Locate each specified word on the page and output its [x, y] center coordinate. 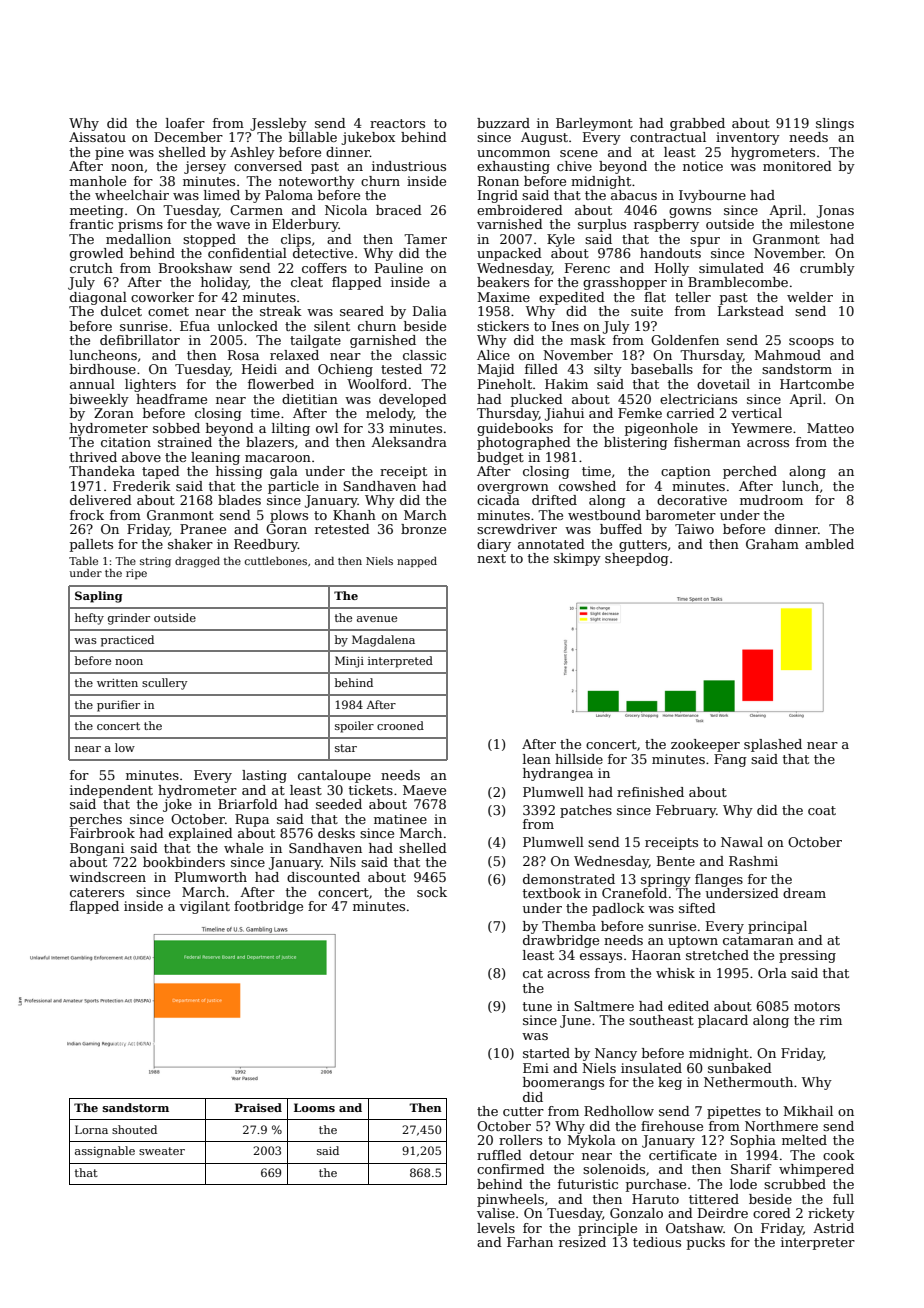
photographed [524, 443]
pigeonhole [661, 429]
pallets [91, 545]
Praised [258, 1107]
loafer [185, 123]
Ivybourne [712, 196]
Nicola [346, 210]
